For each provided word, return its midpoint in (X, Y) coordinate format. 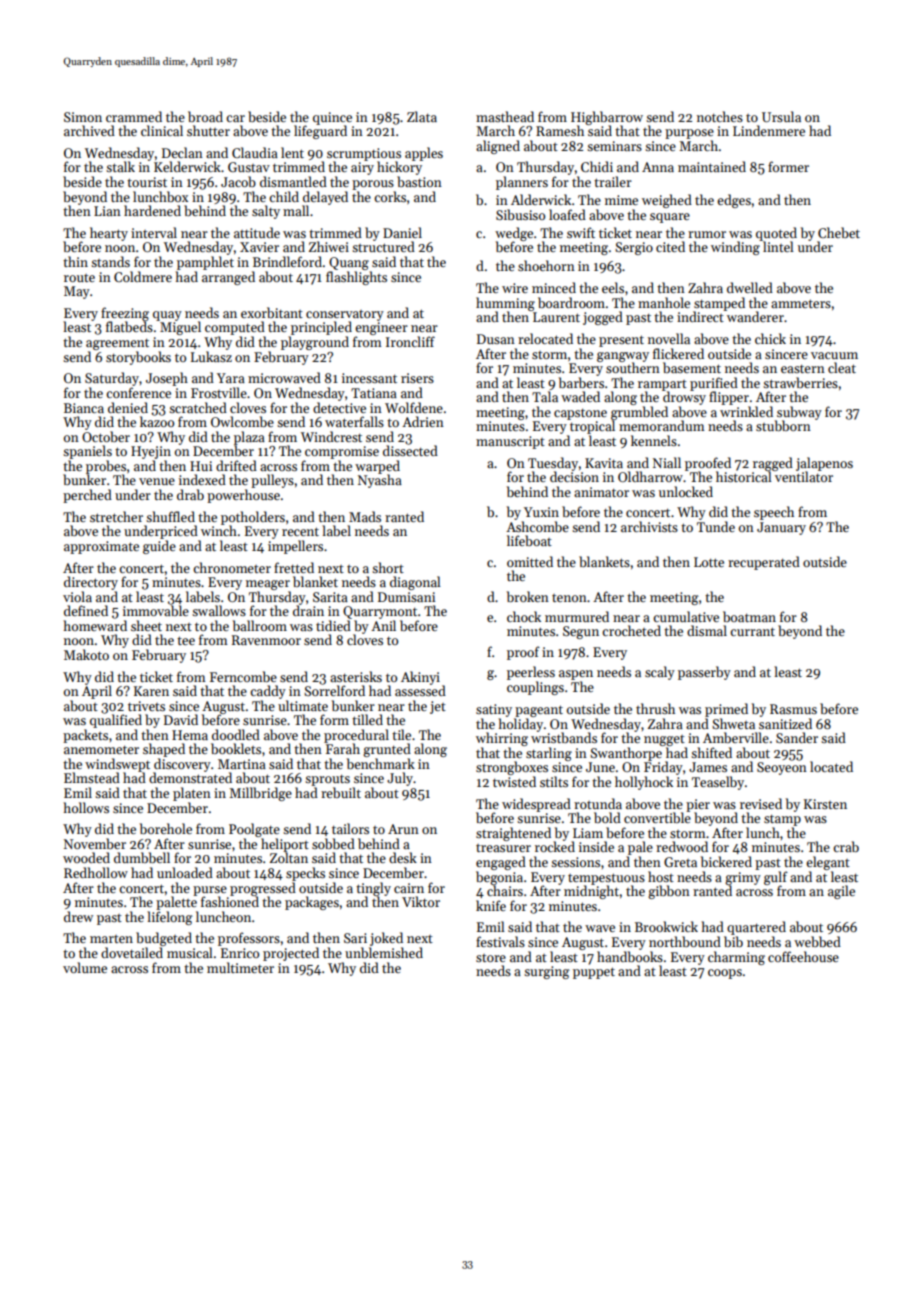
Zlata (422, 116)
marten (111, 939)
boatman (749, 616)
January (781, 528)
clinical (162, 130)
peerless (531, 673)
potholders (253, 518)
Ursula (781, 116)
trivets (146, 706)
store (491, 958)
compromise (342, 452)
